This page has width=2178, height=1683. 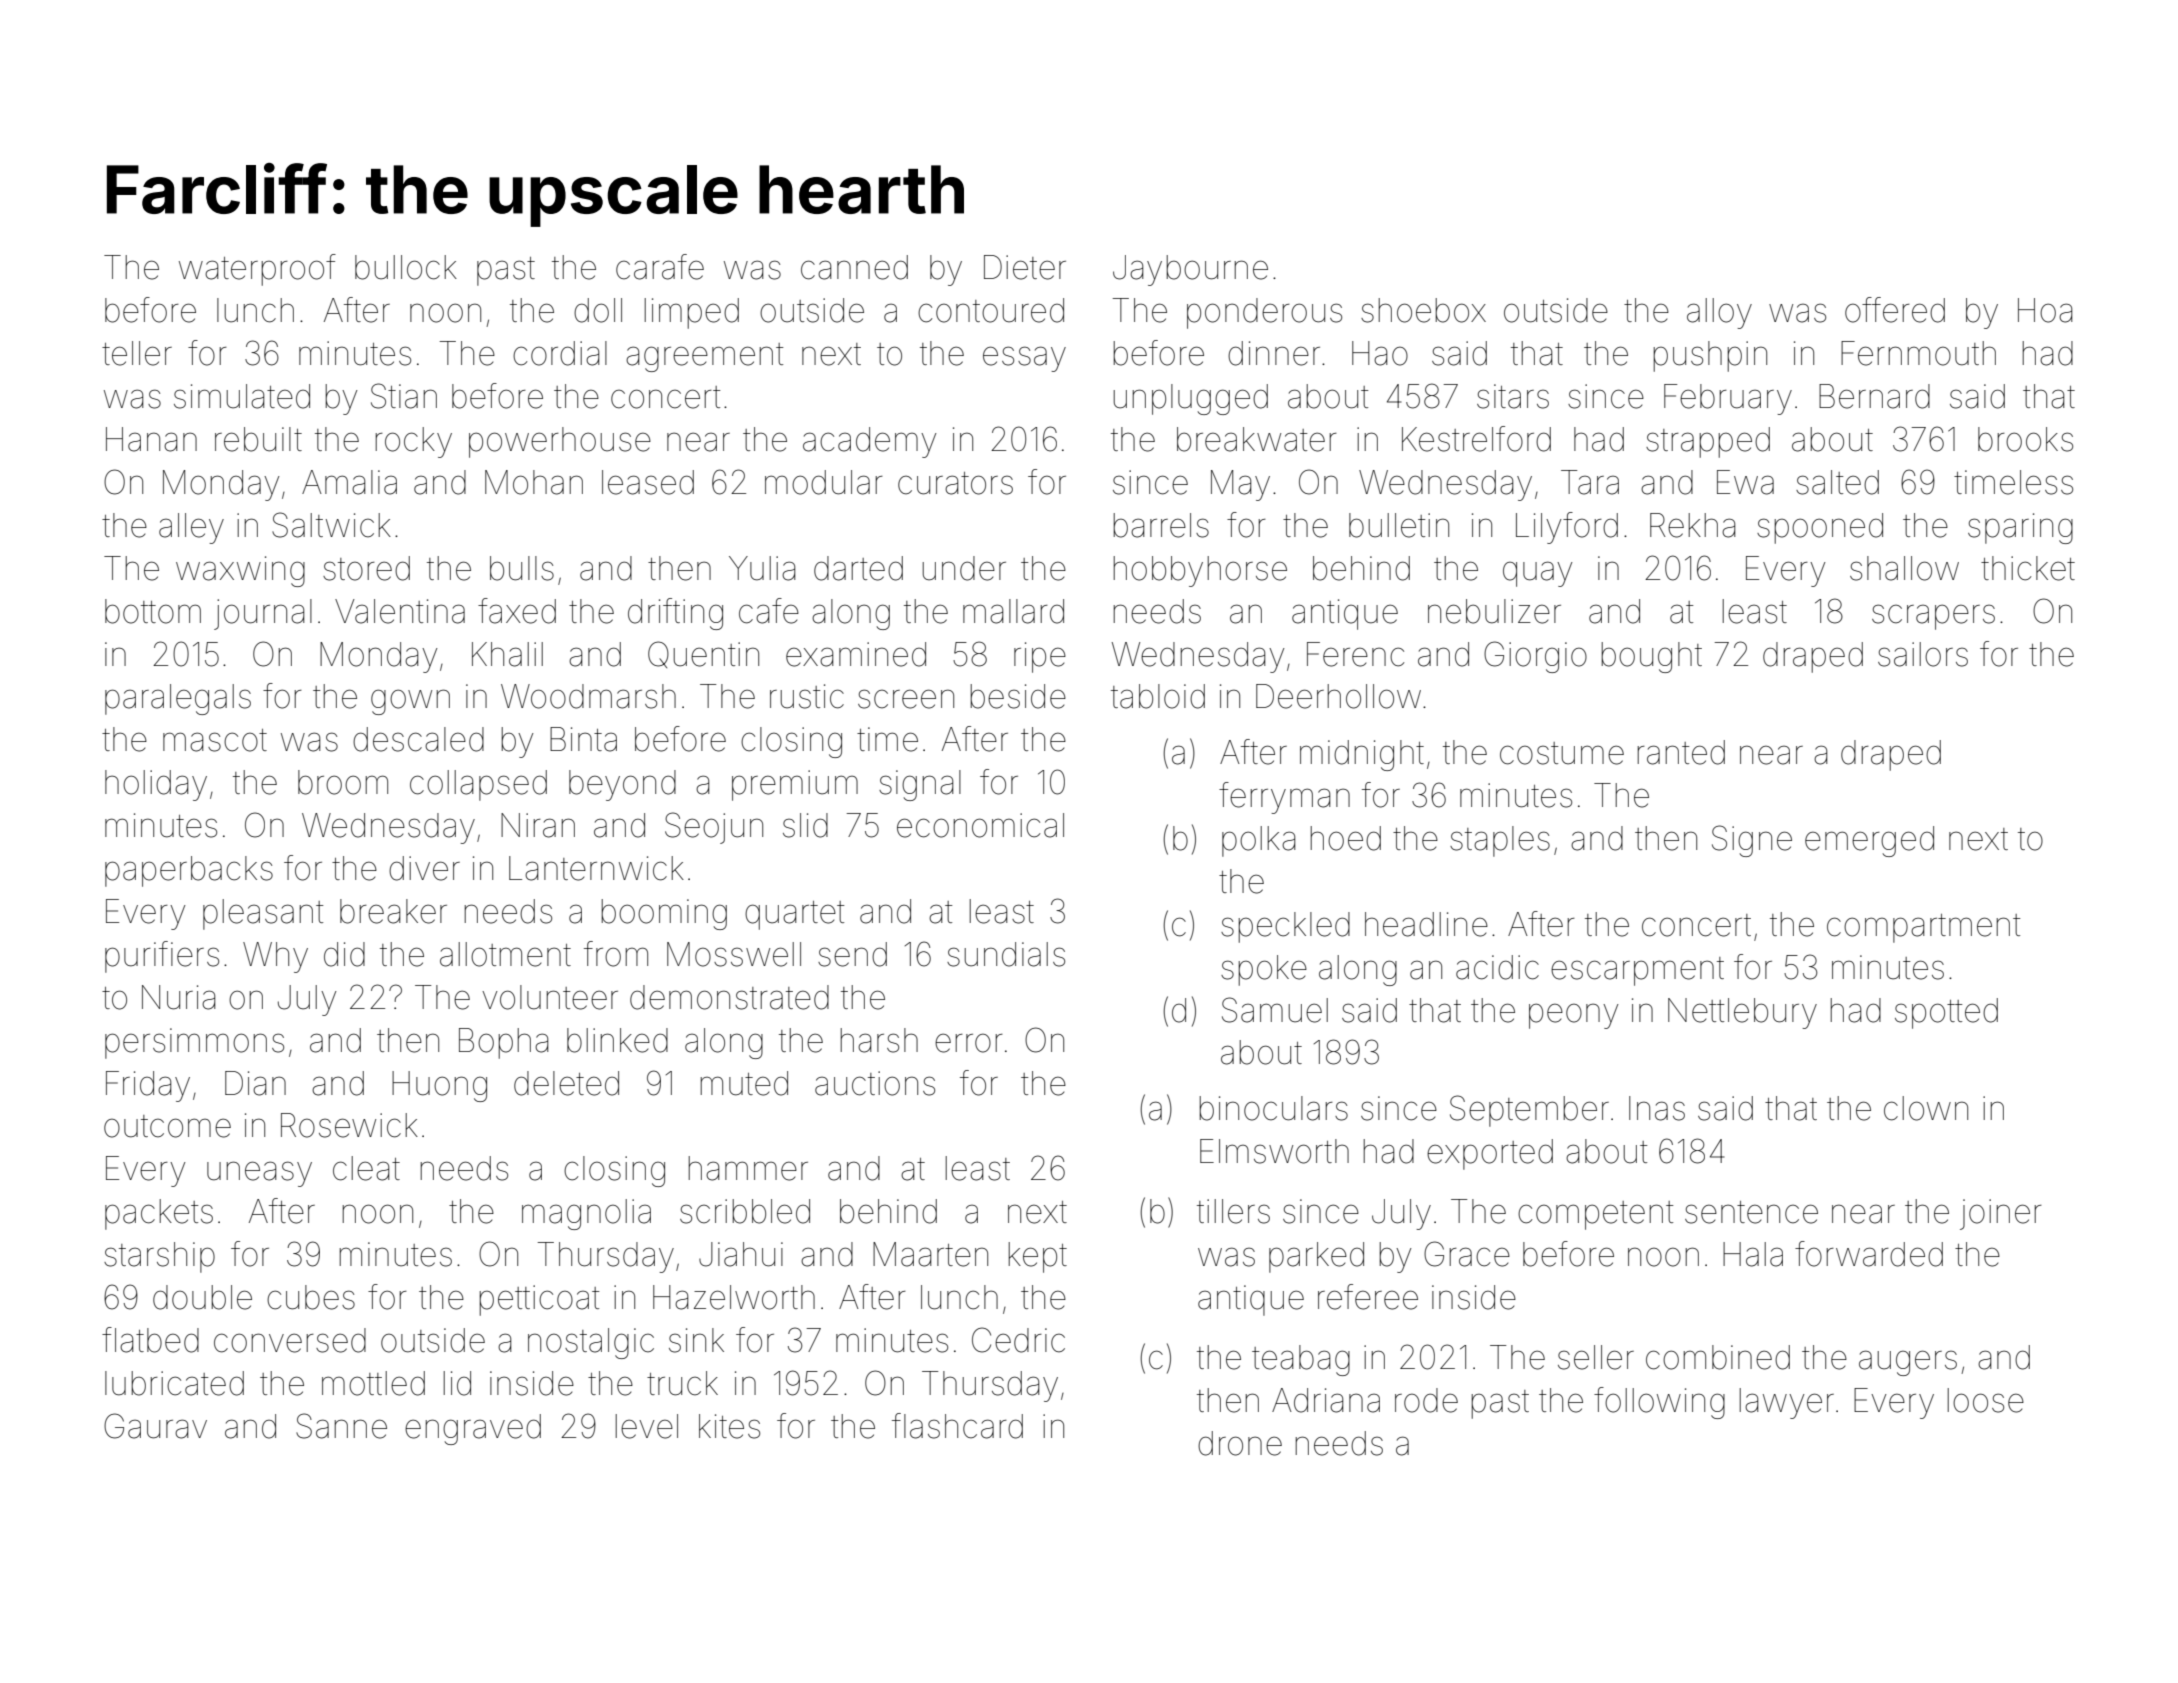 What do you see at coordinates (1926, 1108) in the page?
I see `clown` at bounding box center [1926, 1108].
